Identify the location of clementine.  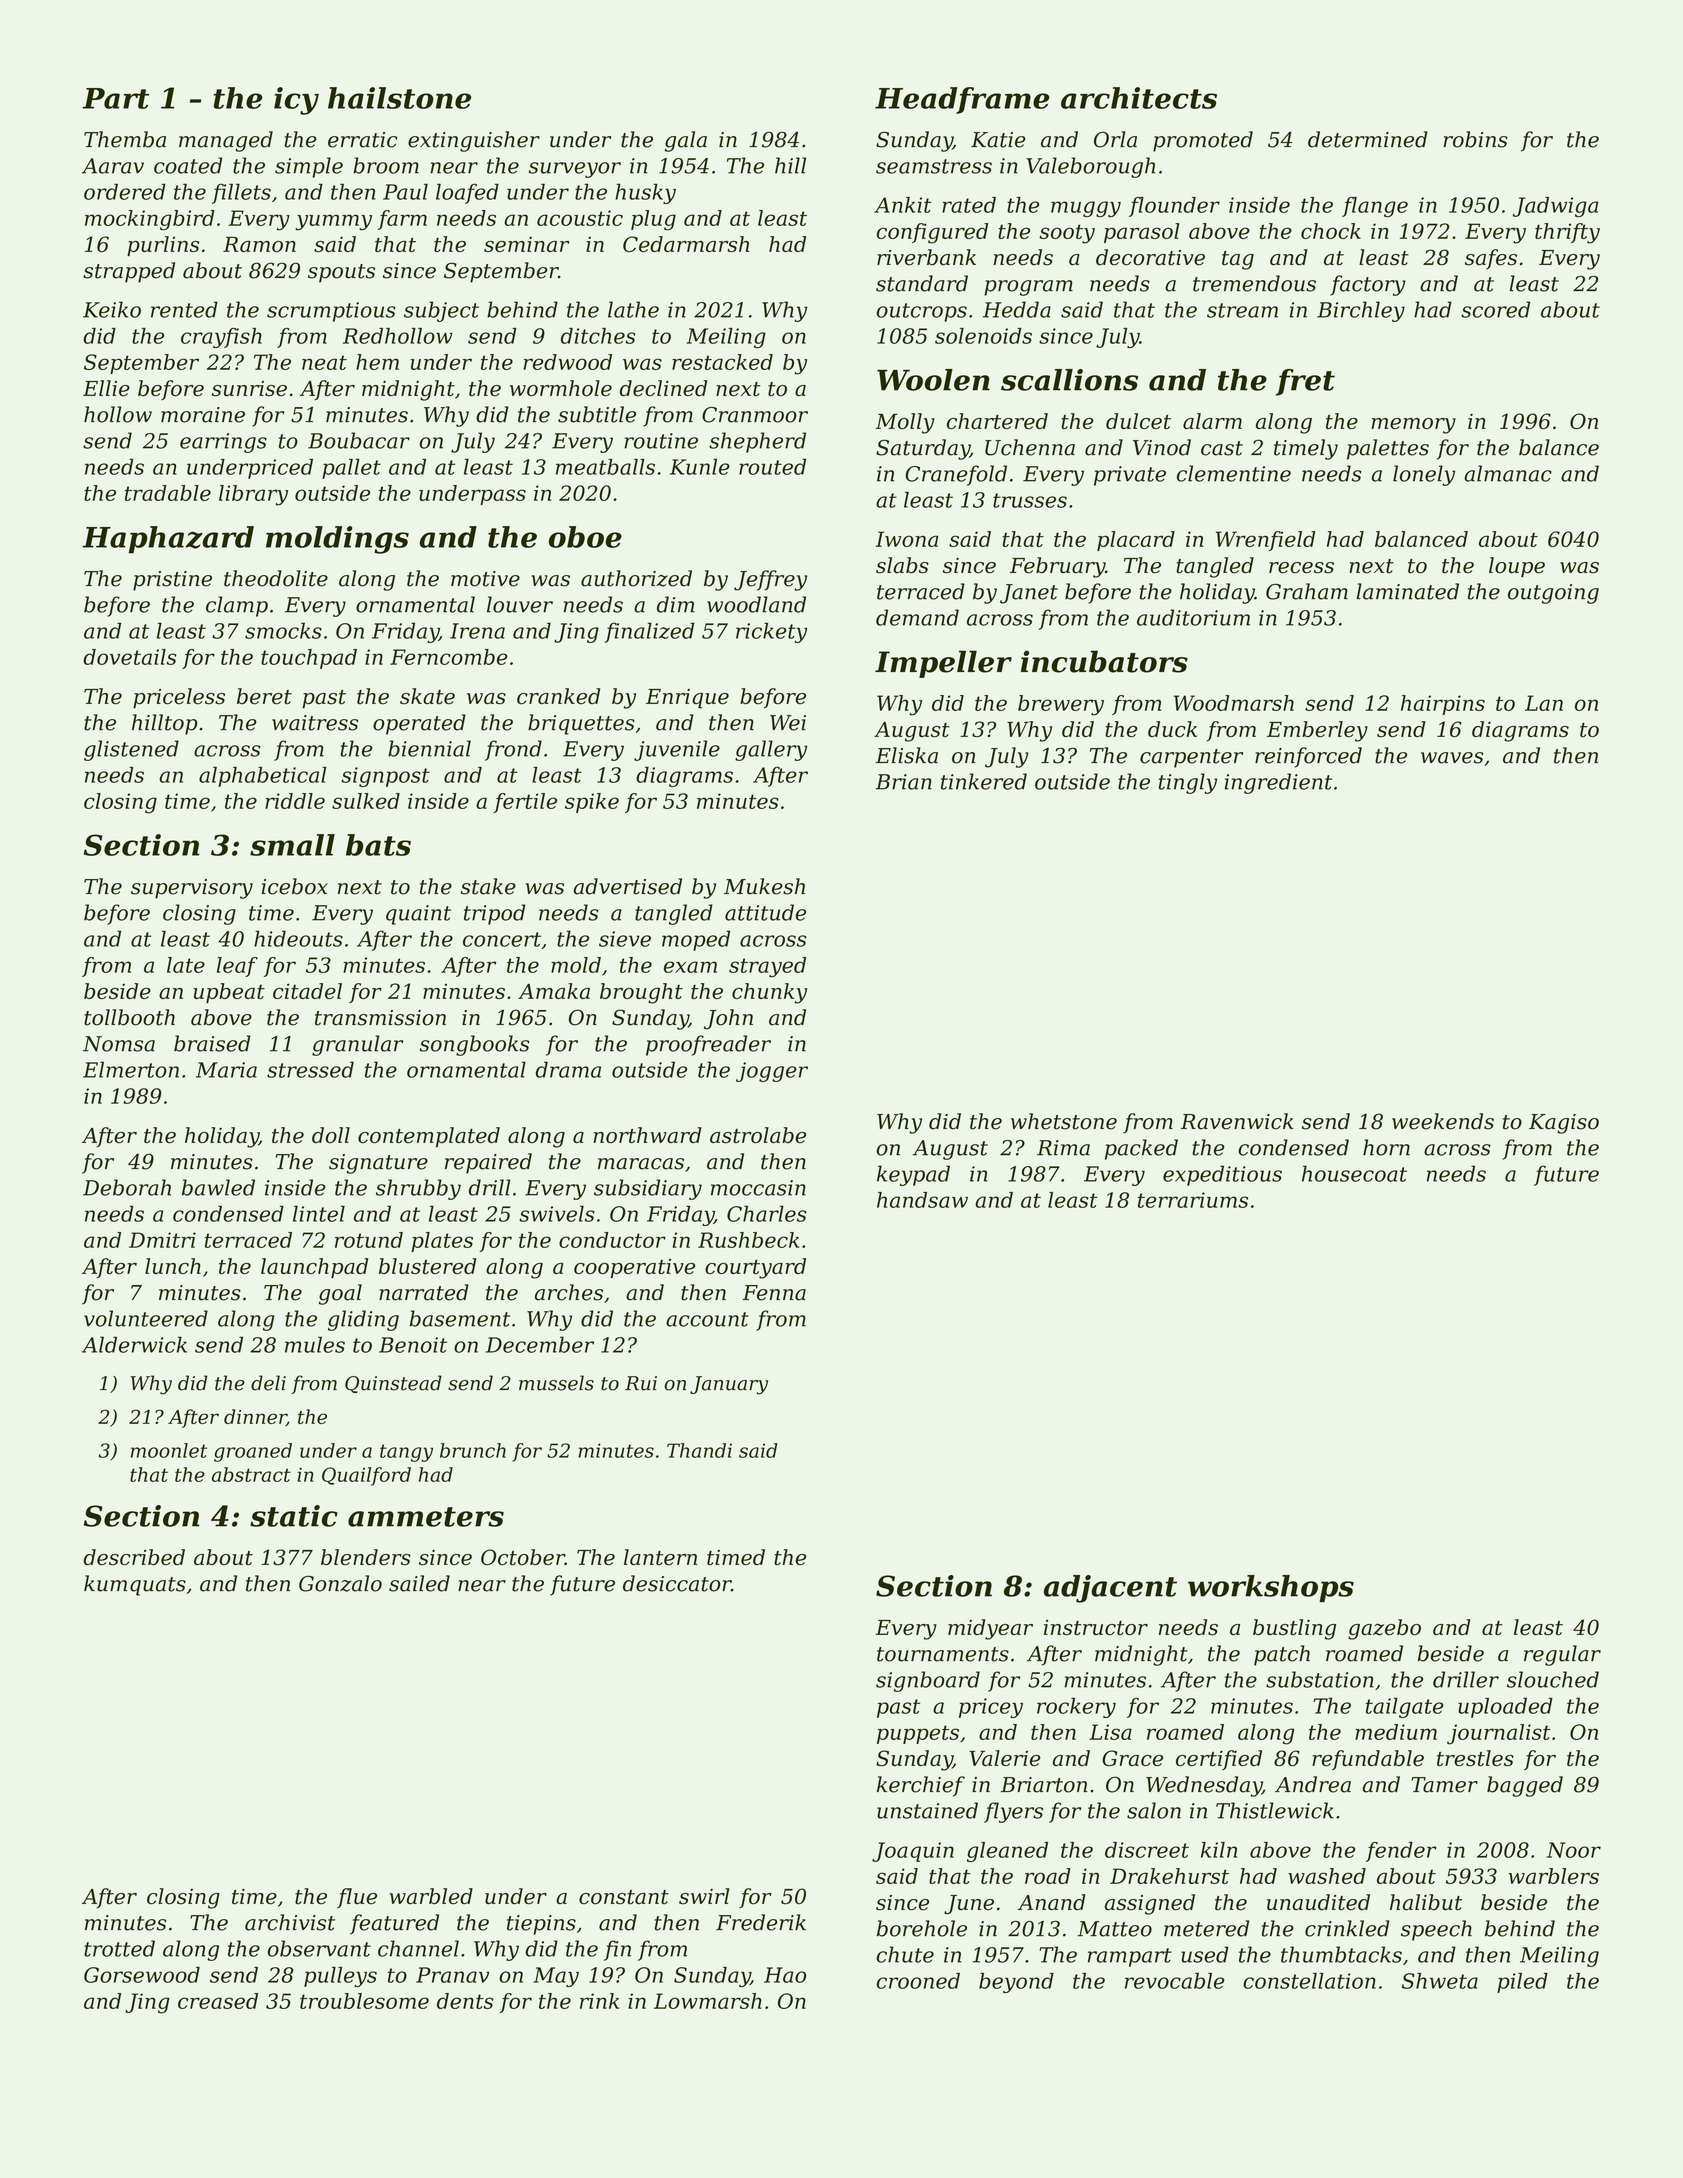
(1234, 473).
